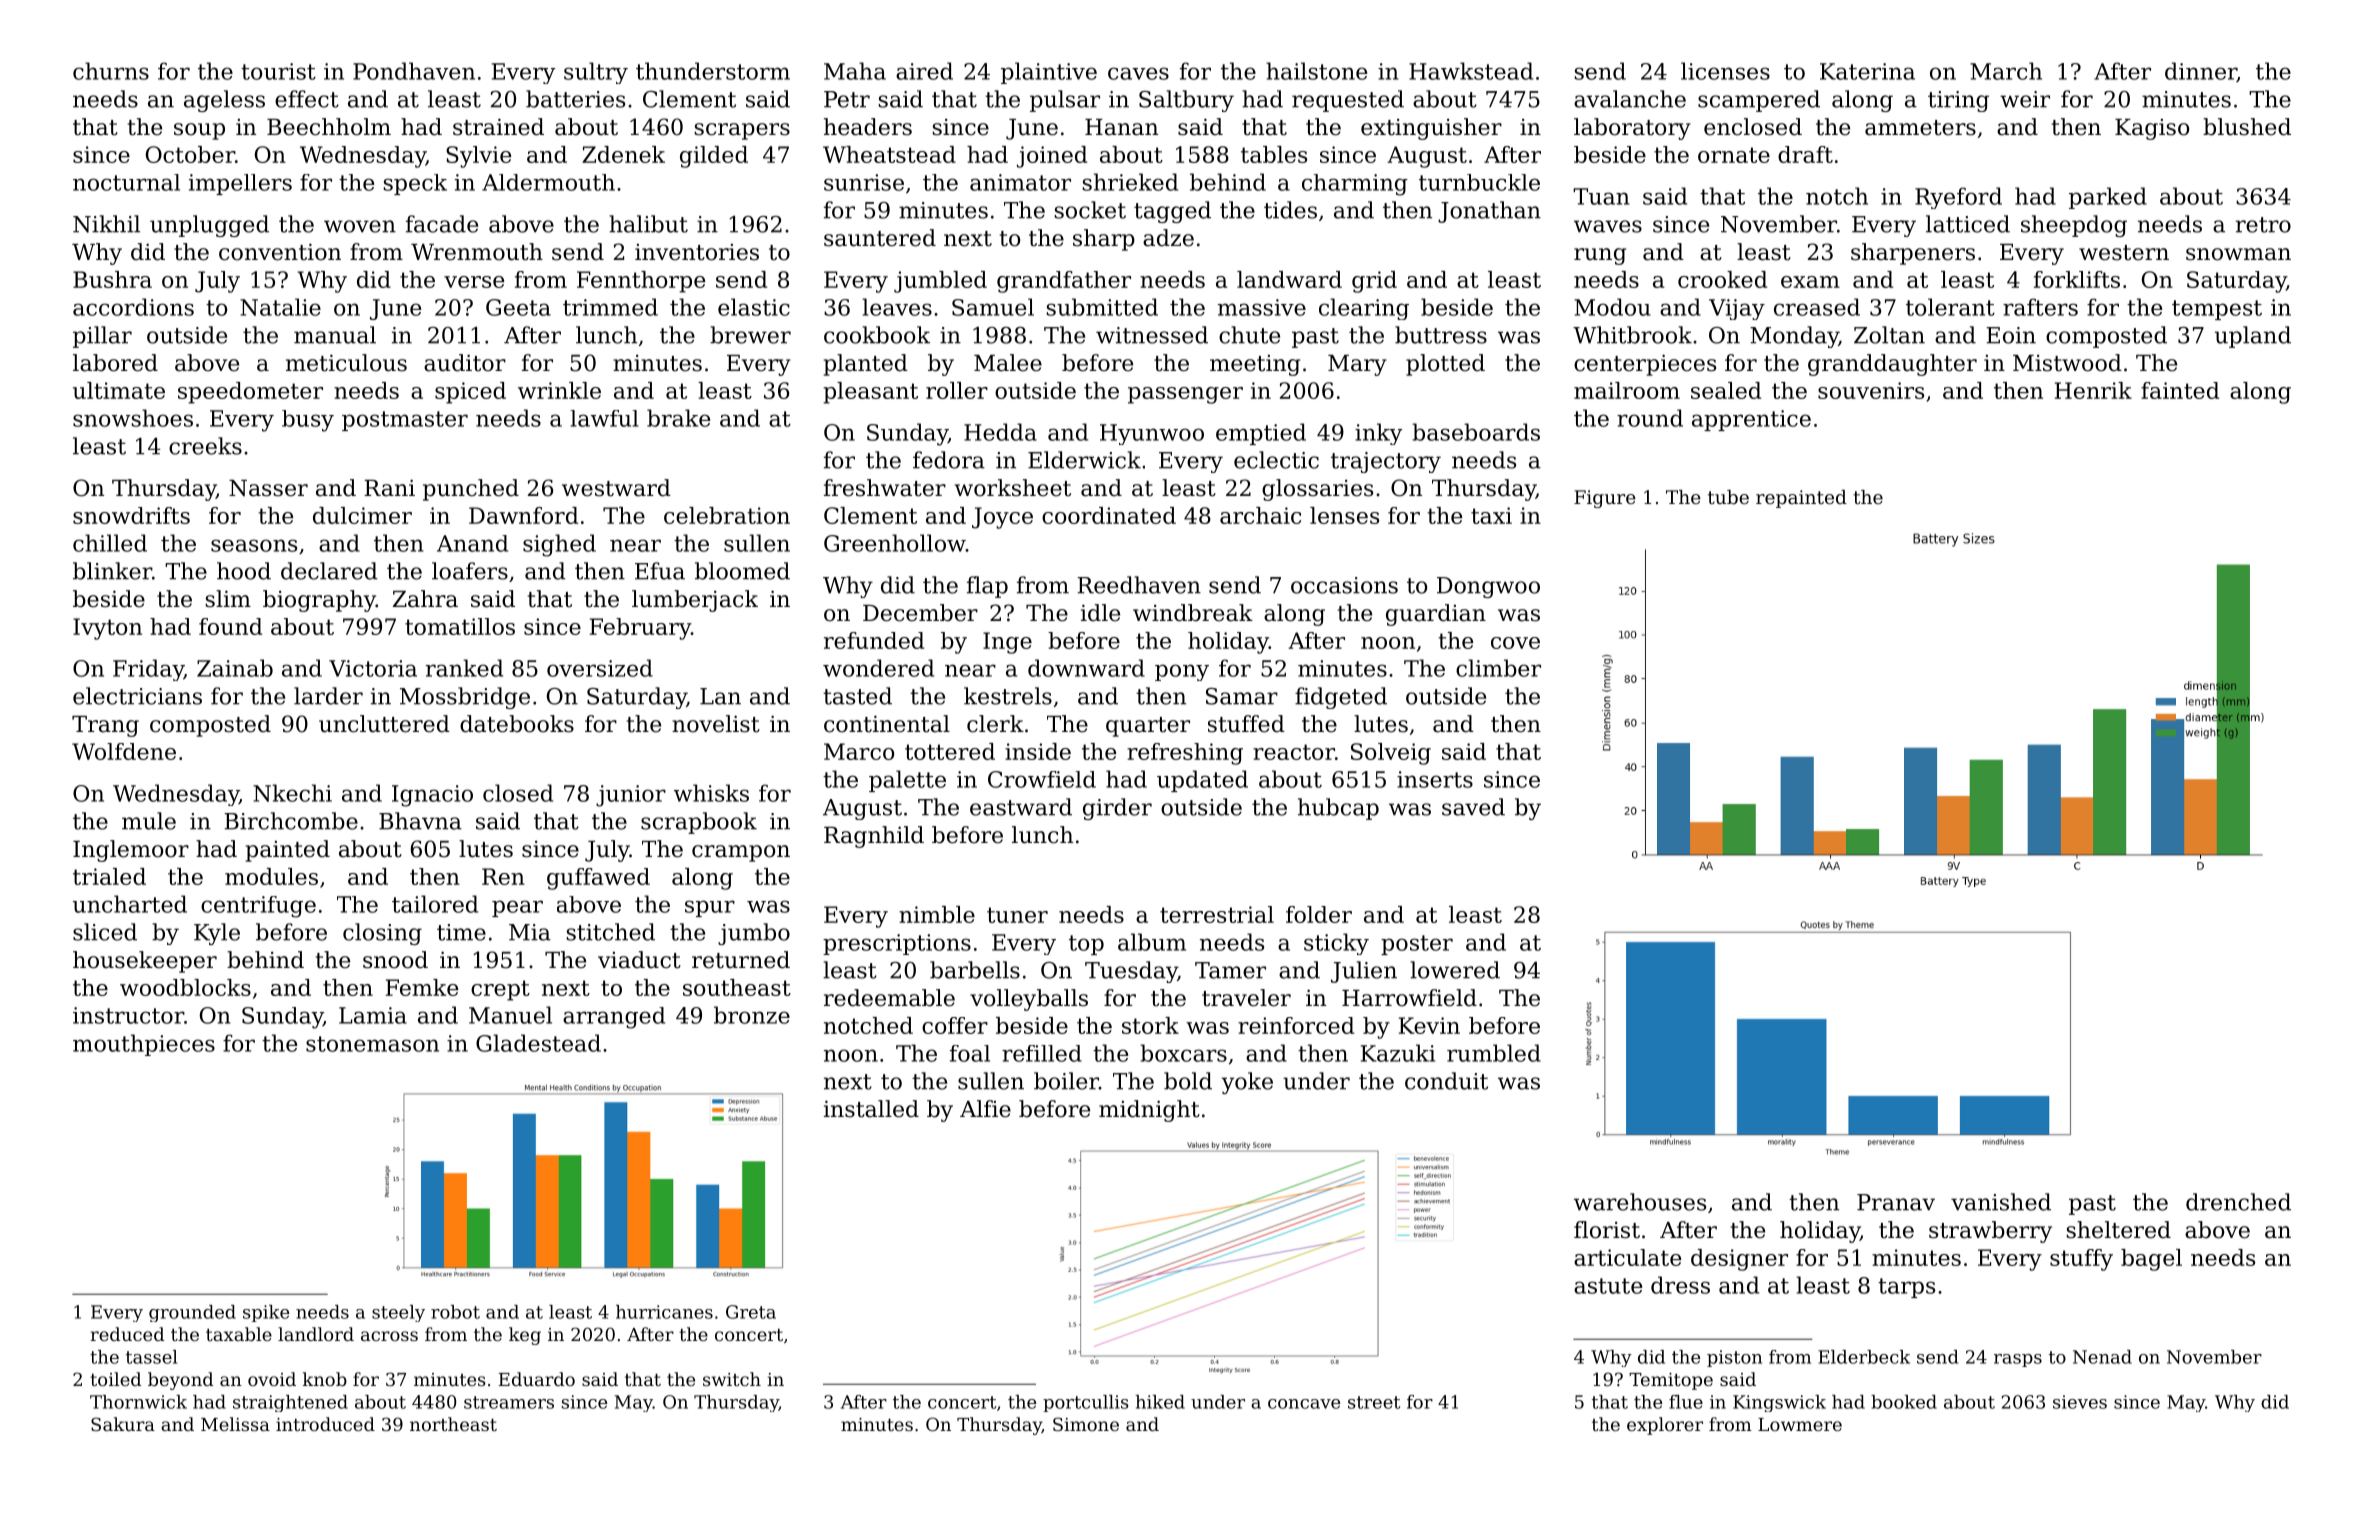 The width and height of the image is (2364, 1530). Describe the element at coordinates (889, 998) in the image. I see `redeemable` at that location.
